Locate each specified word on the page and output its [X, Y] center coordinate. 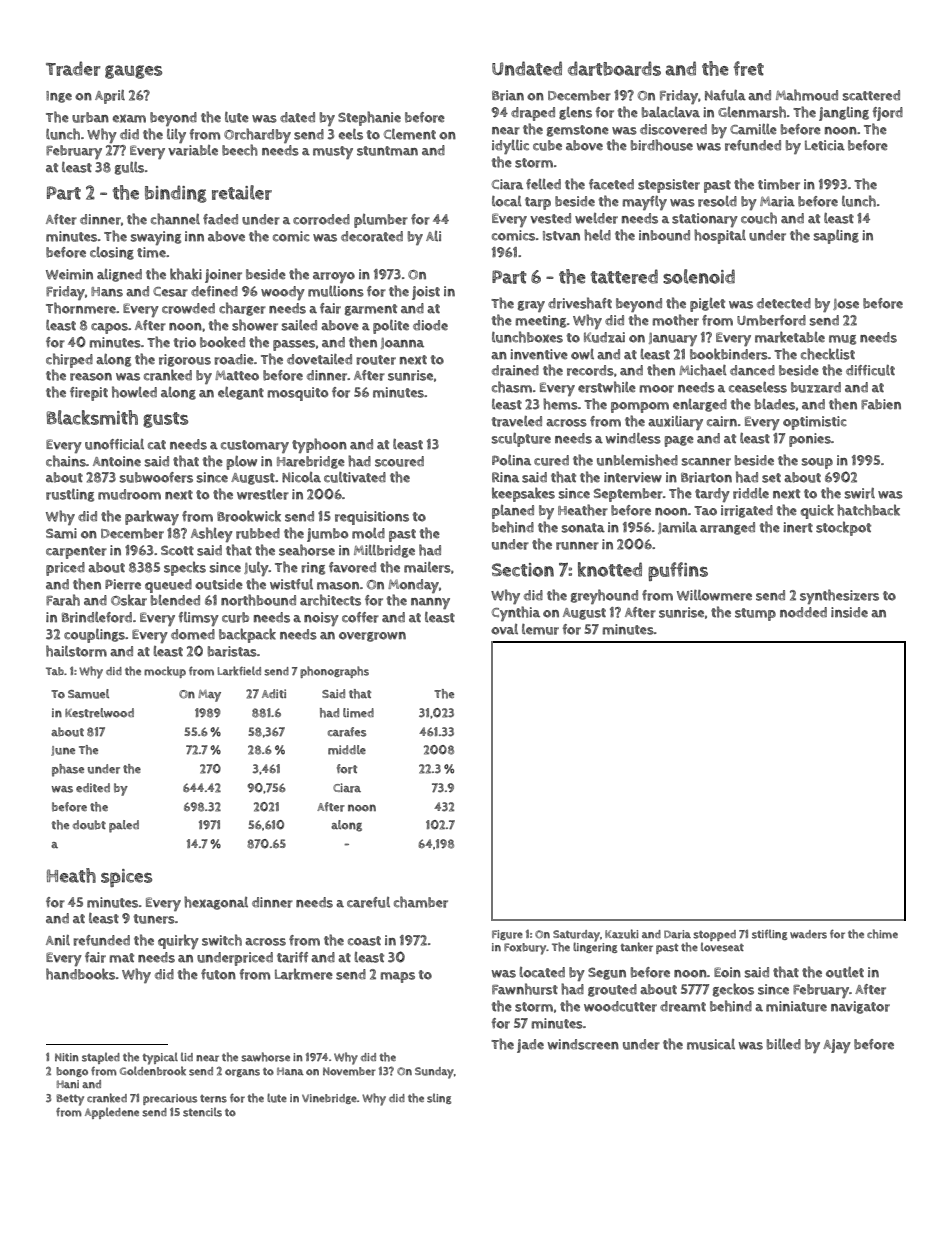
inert [798, 527]
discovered [673, 129]
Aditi [274, 693]
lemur [540, 629]
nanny [430, 603]
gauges [133, 72]
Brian [508, 95]
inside [849, 612]
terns [213, 1099]
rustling [70, 495]
